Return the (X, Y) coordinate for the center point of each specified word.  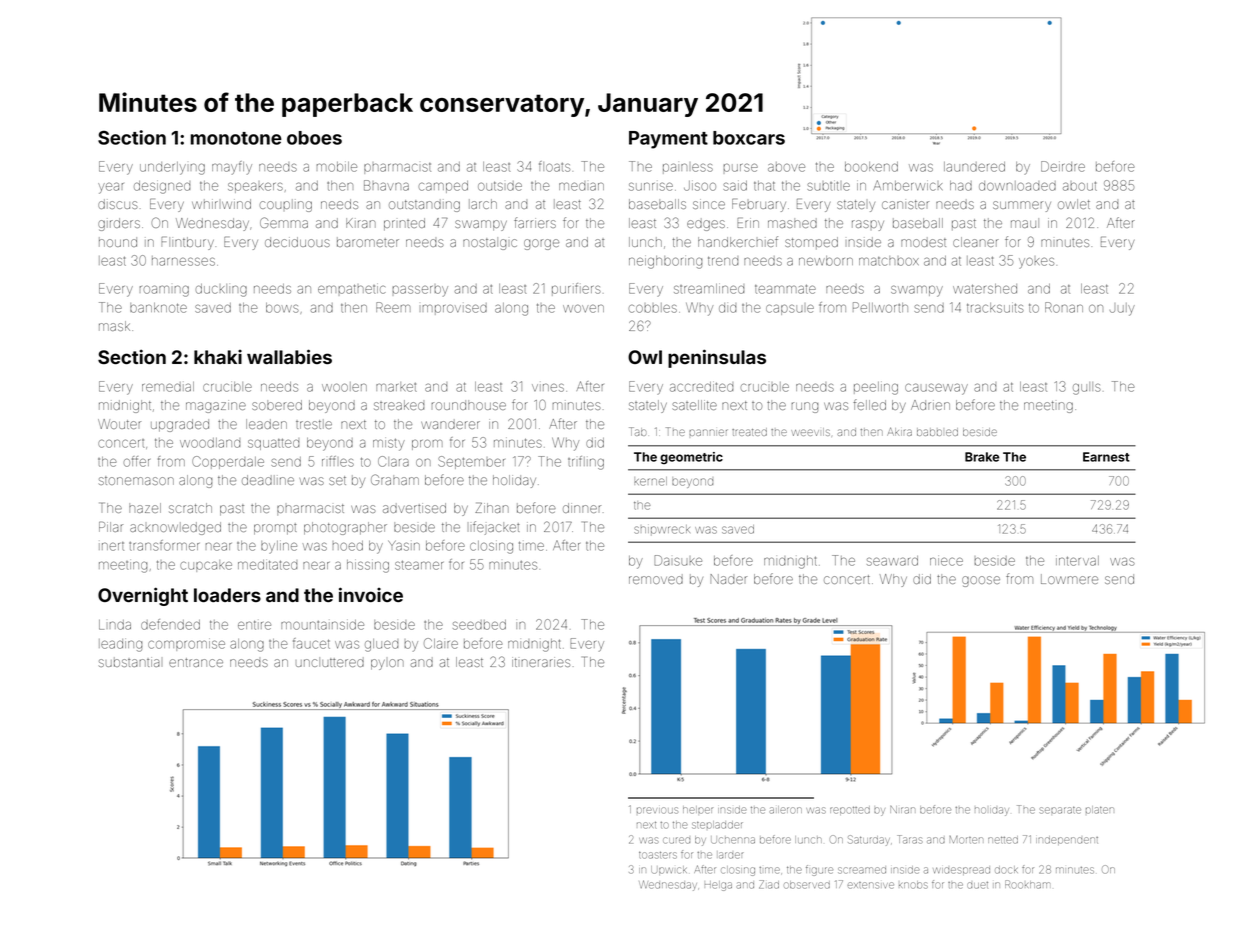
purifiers (576, 289)
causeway (936, 389)
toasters (658, 855)
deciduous (297, 242)
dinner (582, 508)
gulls (1087, 388)
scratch (190, 508)
